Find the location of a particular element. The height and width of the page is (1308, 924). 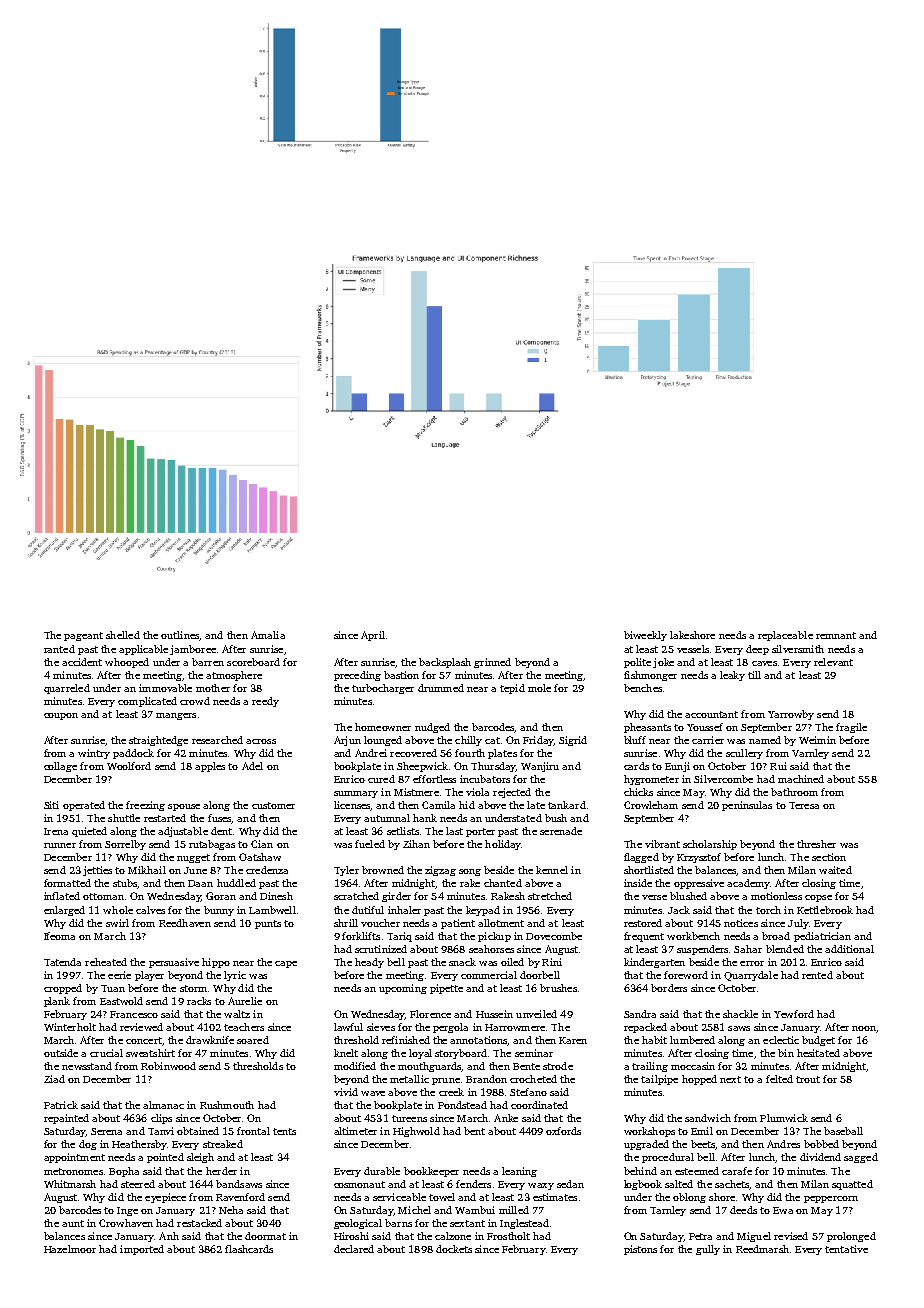

relevant is located at coordinates (833, 662).
